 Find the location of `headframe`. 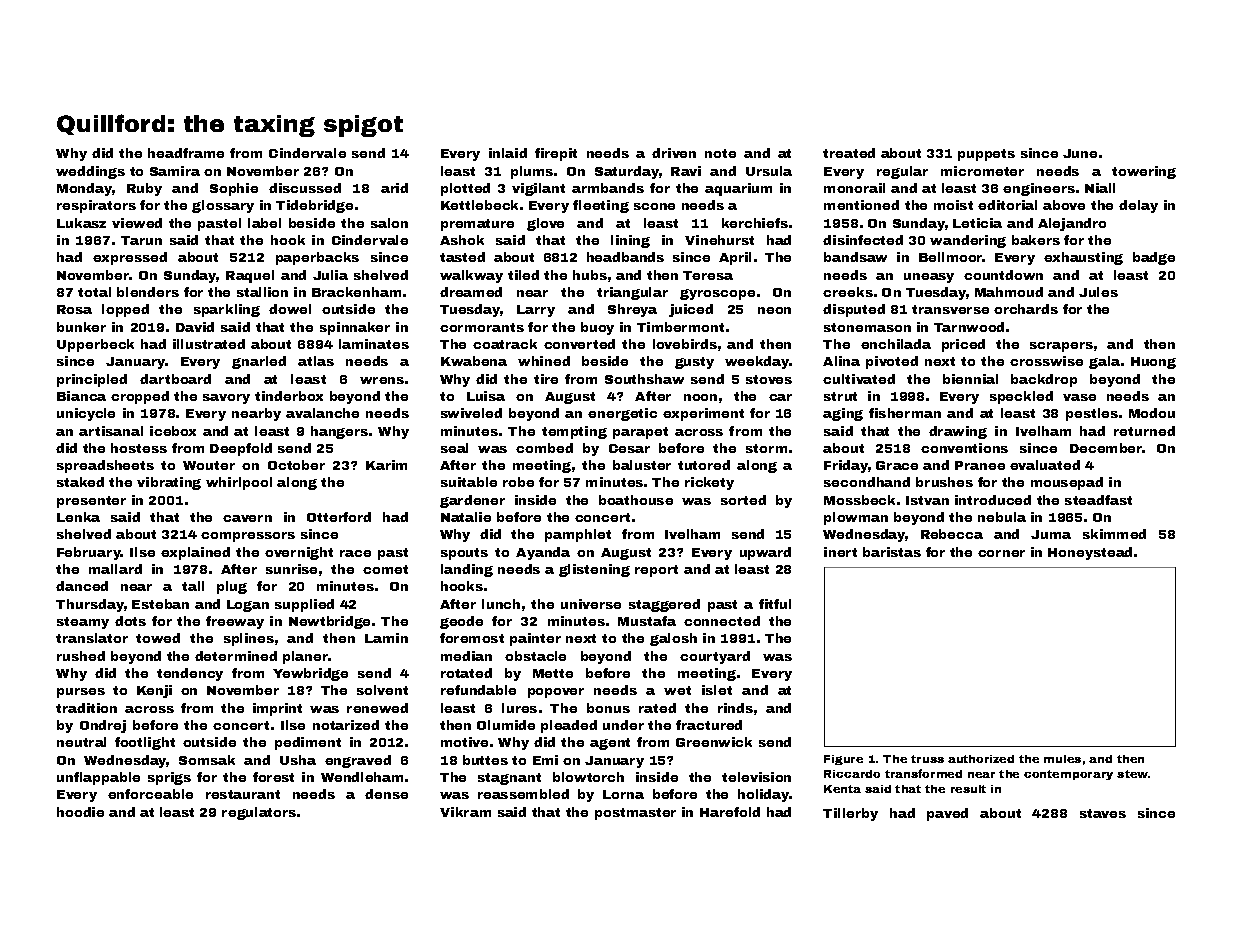

headframe is located at coordinates (186, 153).
